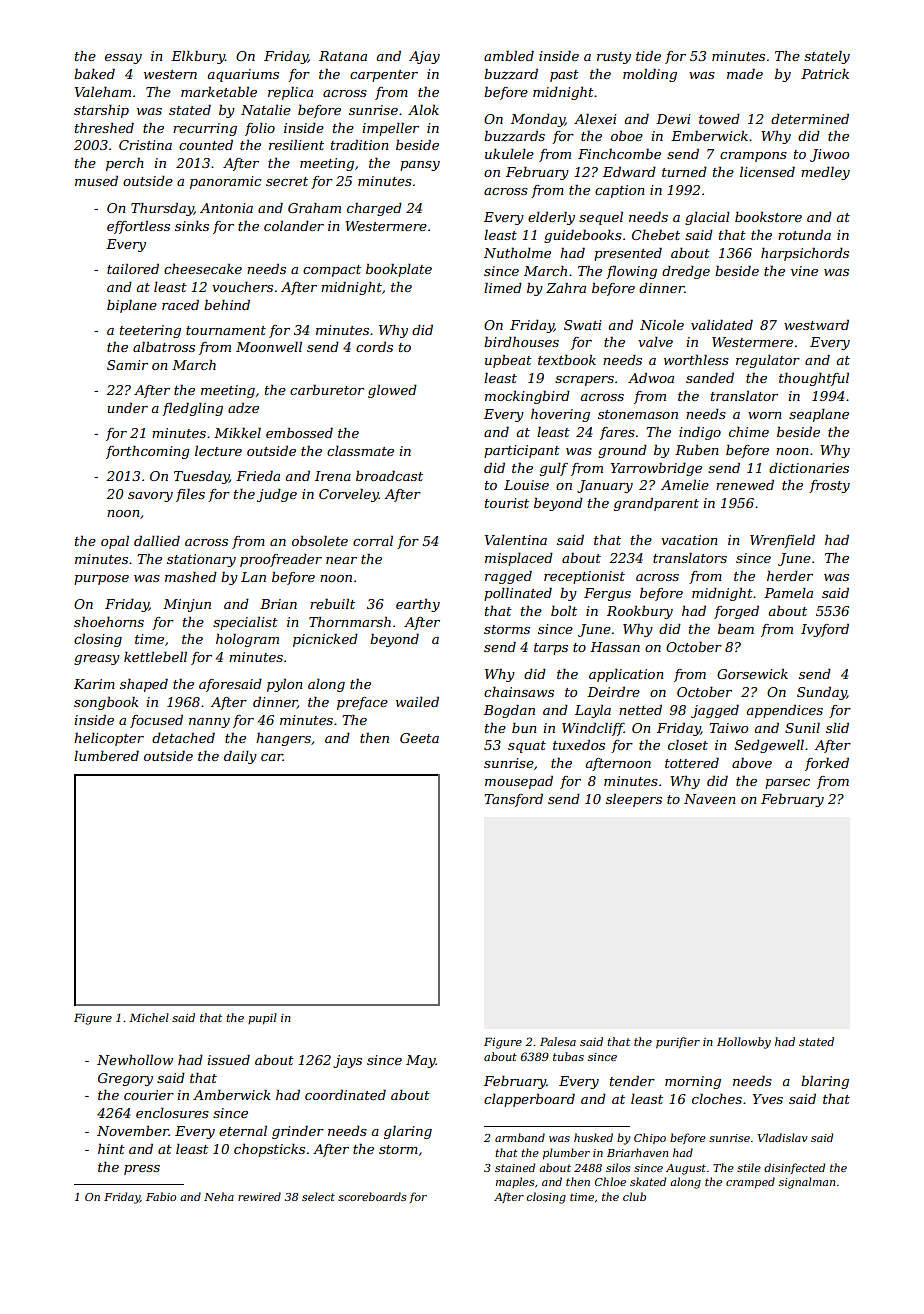 The image size is (924, 1314). Describe the element at coordinates (750, 1182) in the page. I see `cramped` at that location.
